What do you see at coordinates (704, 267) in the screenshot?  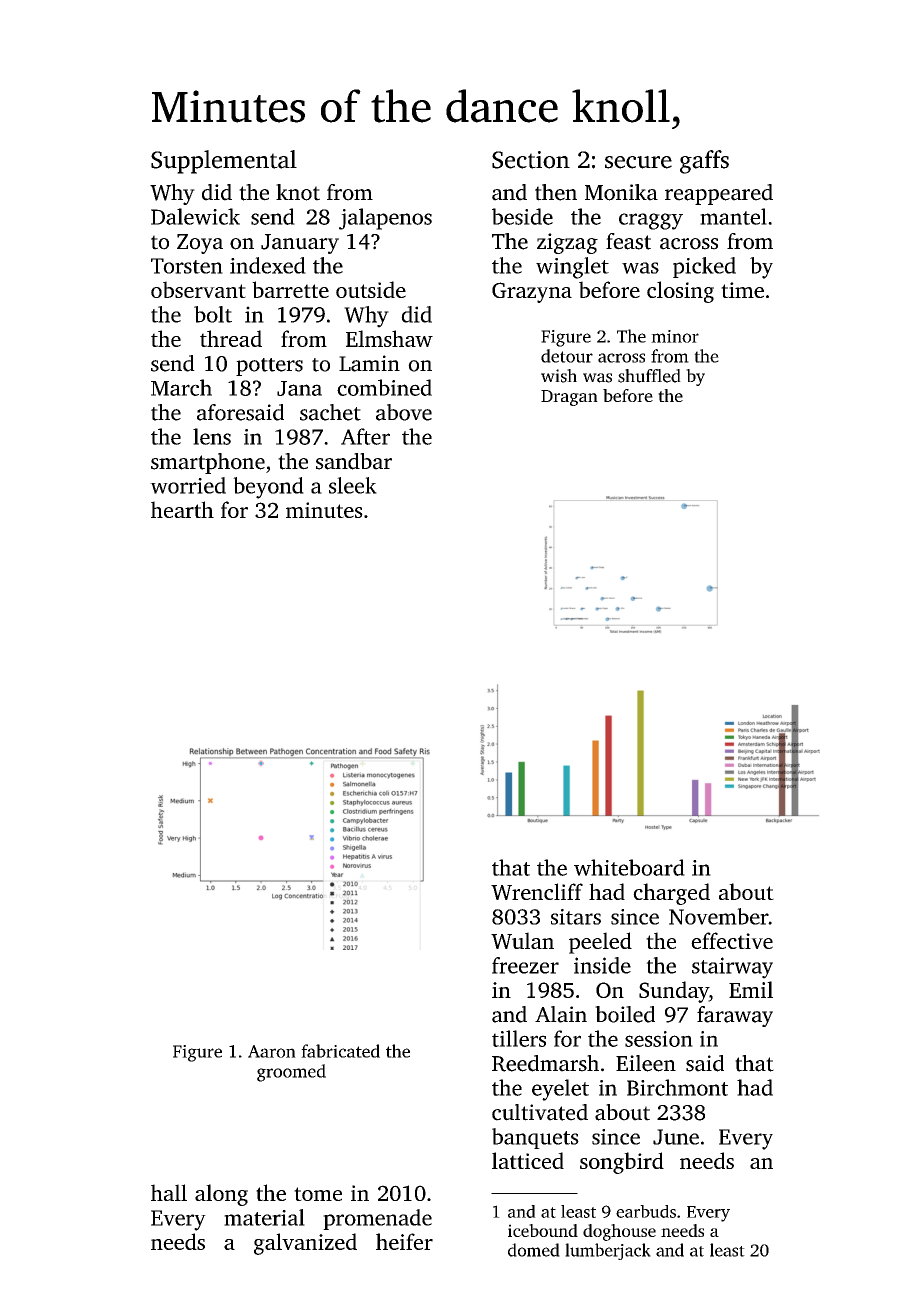 I see `picked` at bounding box center [704, 267].
